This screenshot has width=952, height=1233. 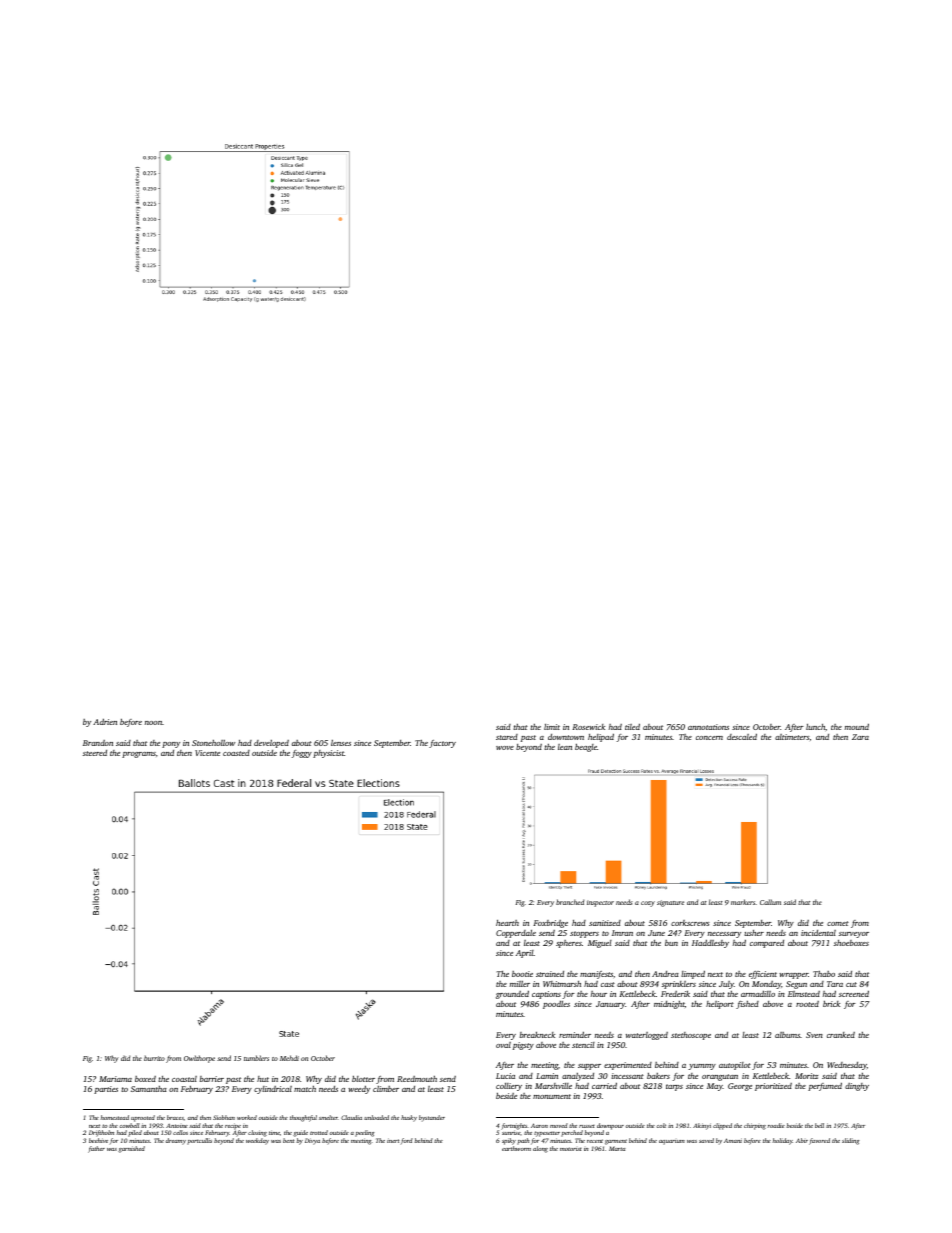 What do you see at coordinates (617, 1148) in the screenshot?
I see `Marta` at bounding box center [617, 1148].
